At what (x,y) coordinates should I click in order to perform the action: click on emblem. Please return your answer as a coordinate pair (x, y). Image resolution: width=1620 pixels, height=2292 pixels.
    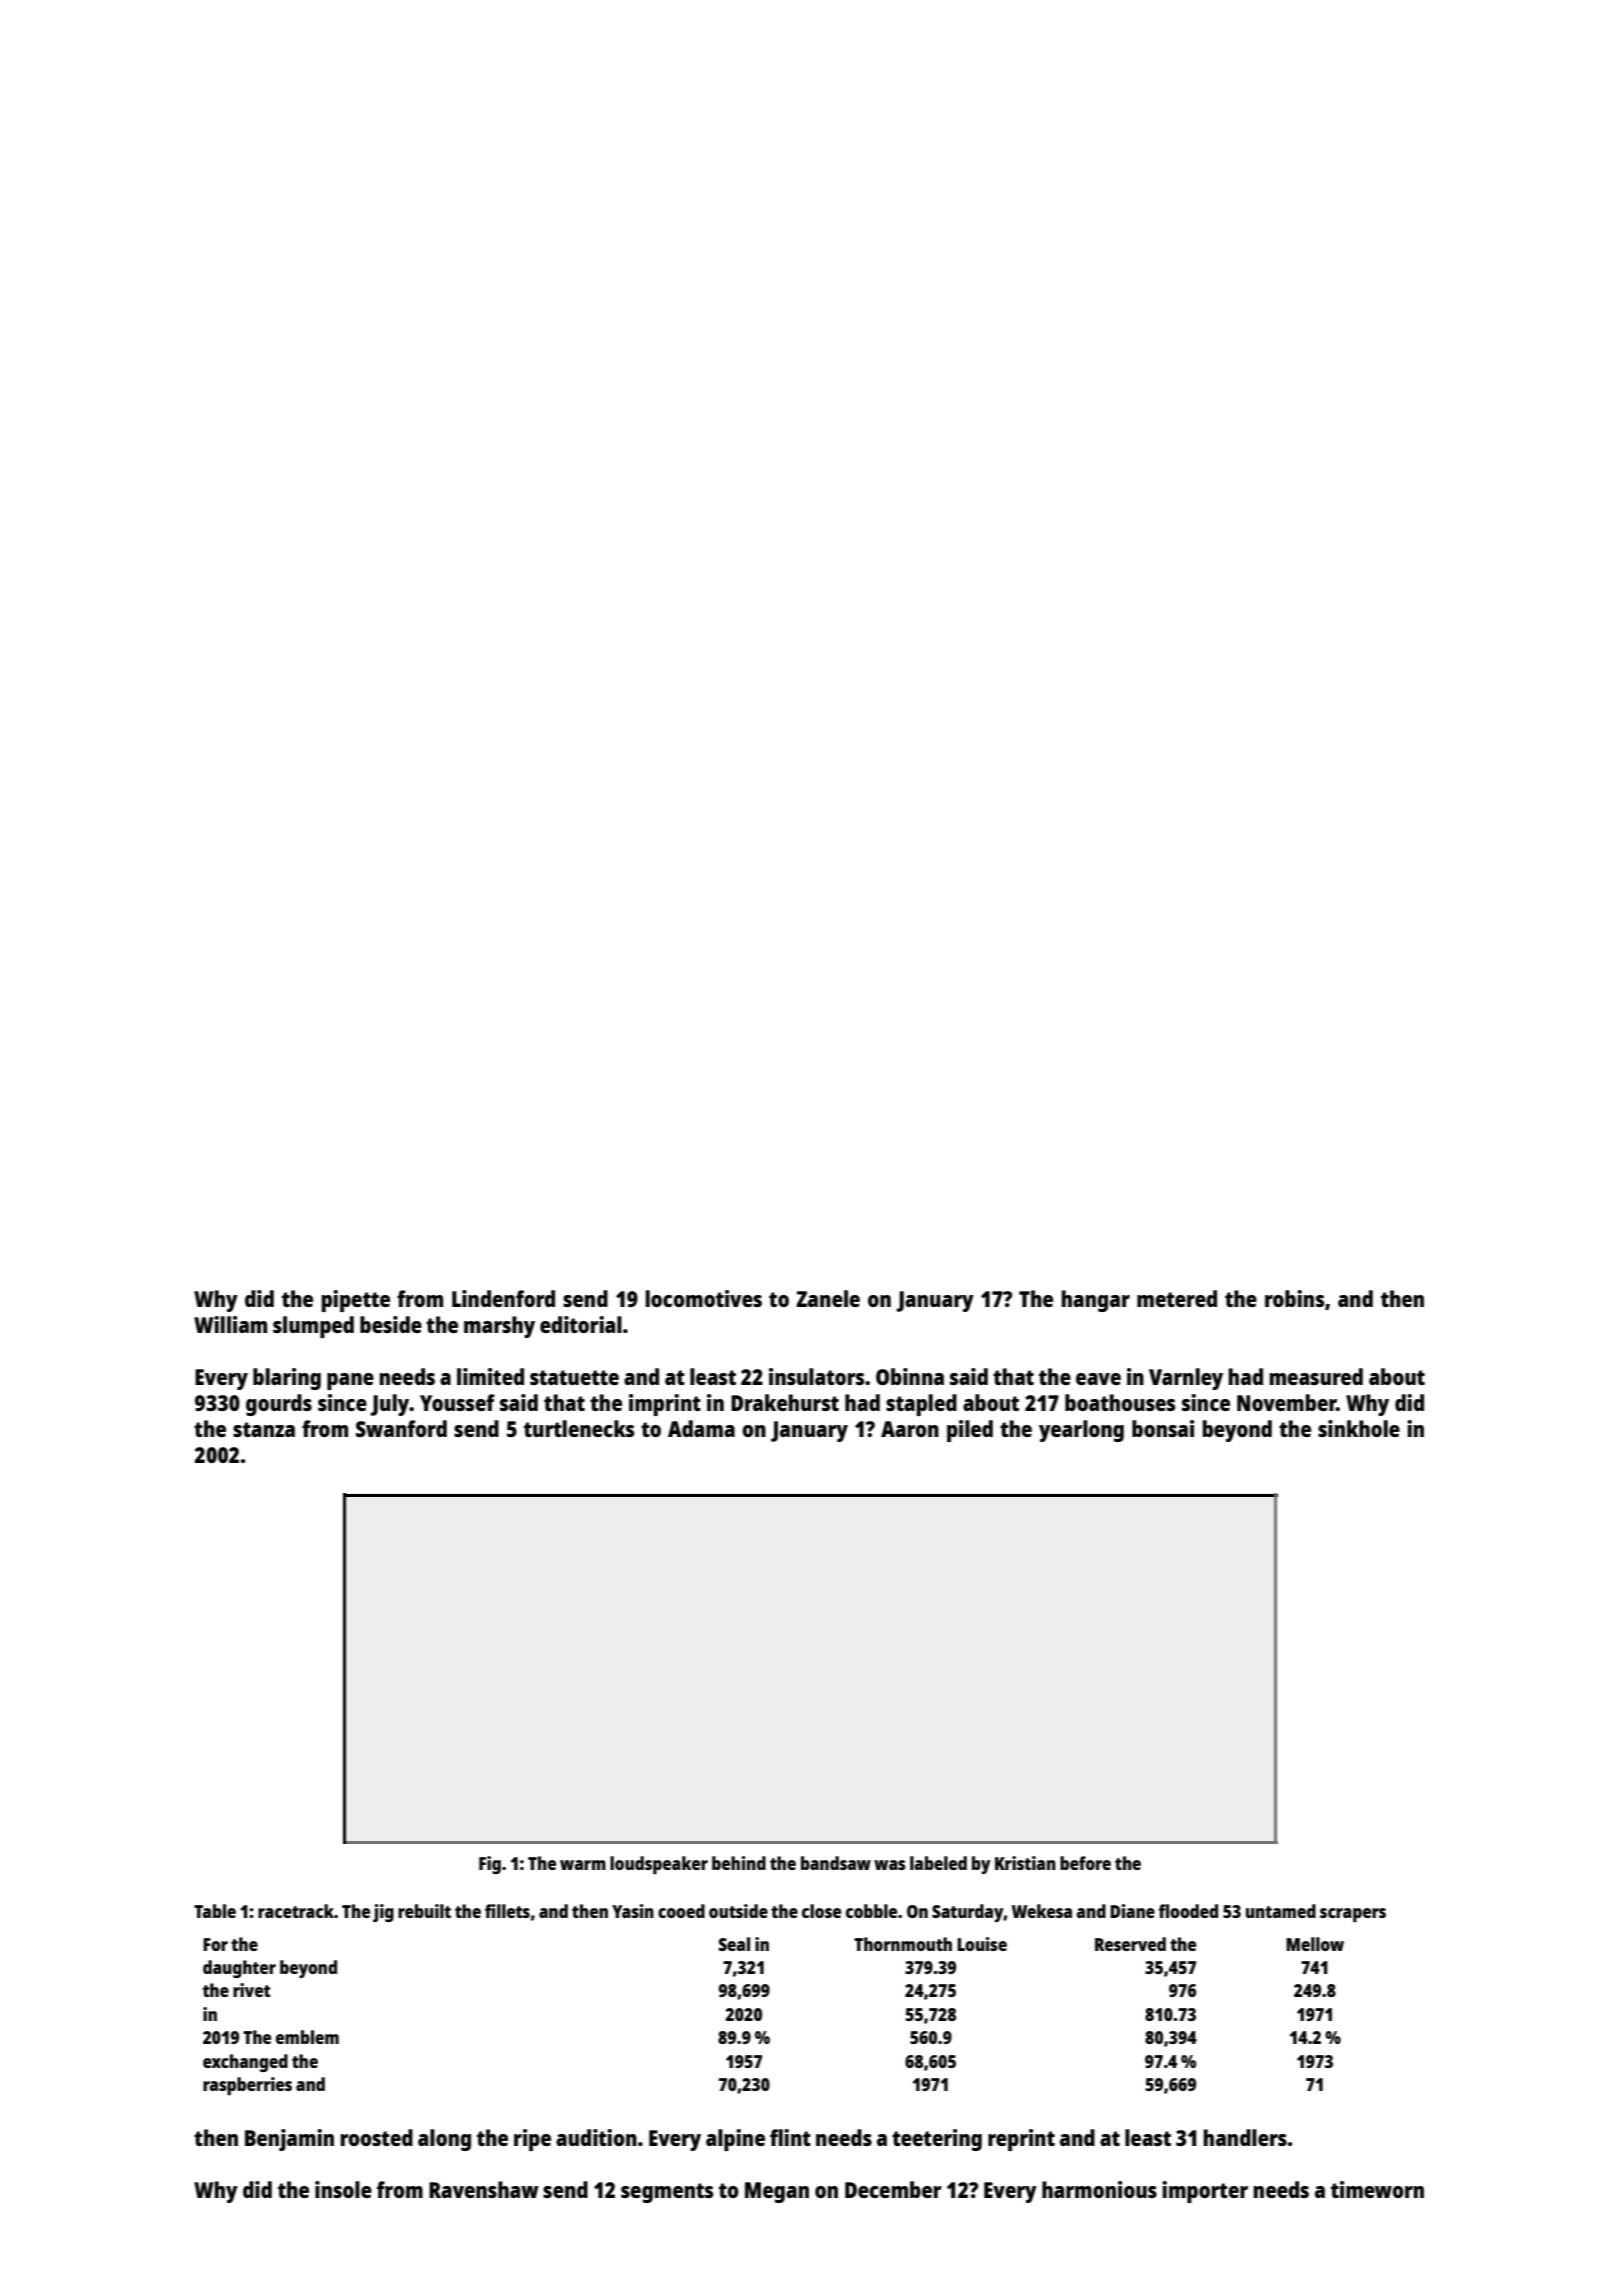
    Looking at the image, I should click on (307, 2037).
